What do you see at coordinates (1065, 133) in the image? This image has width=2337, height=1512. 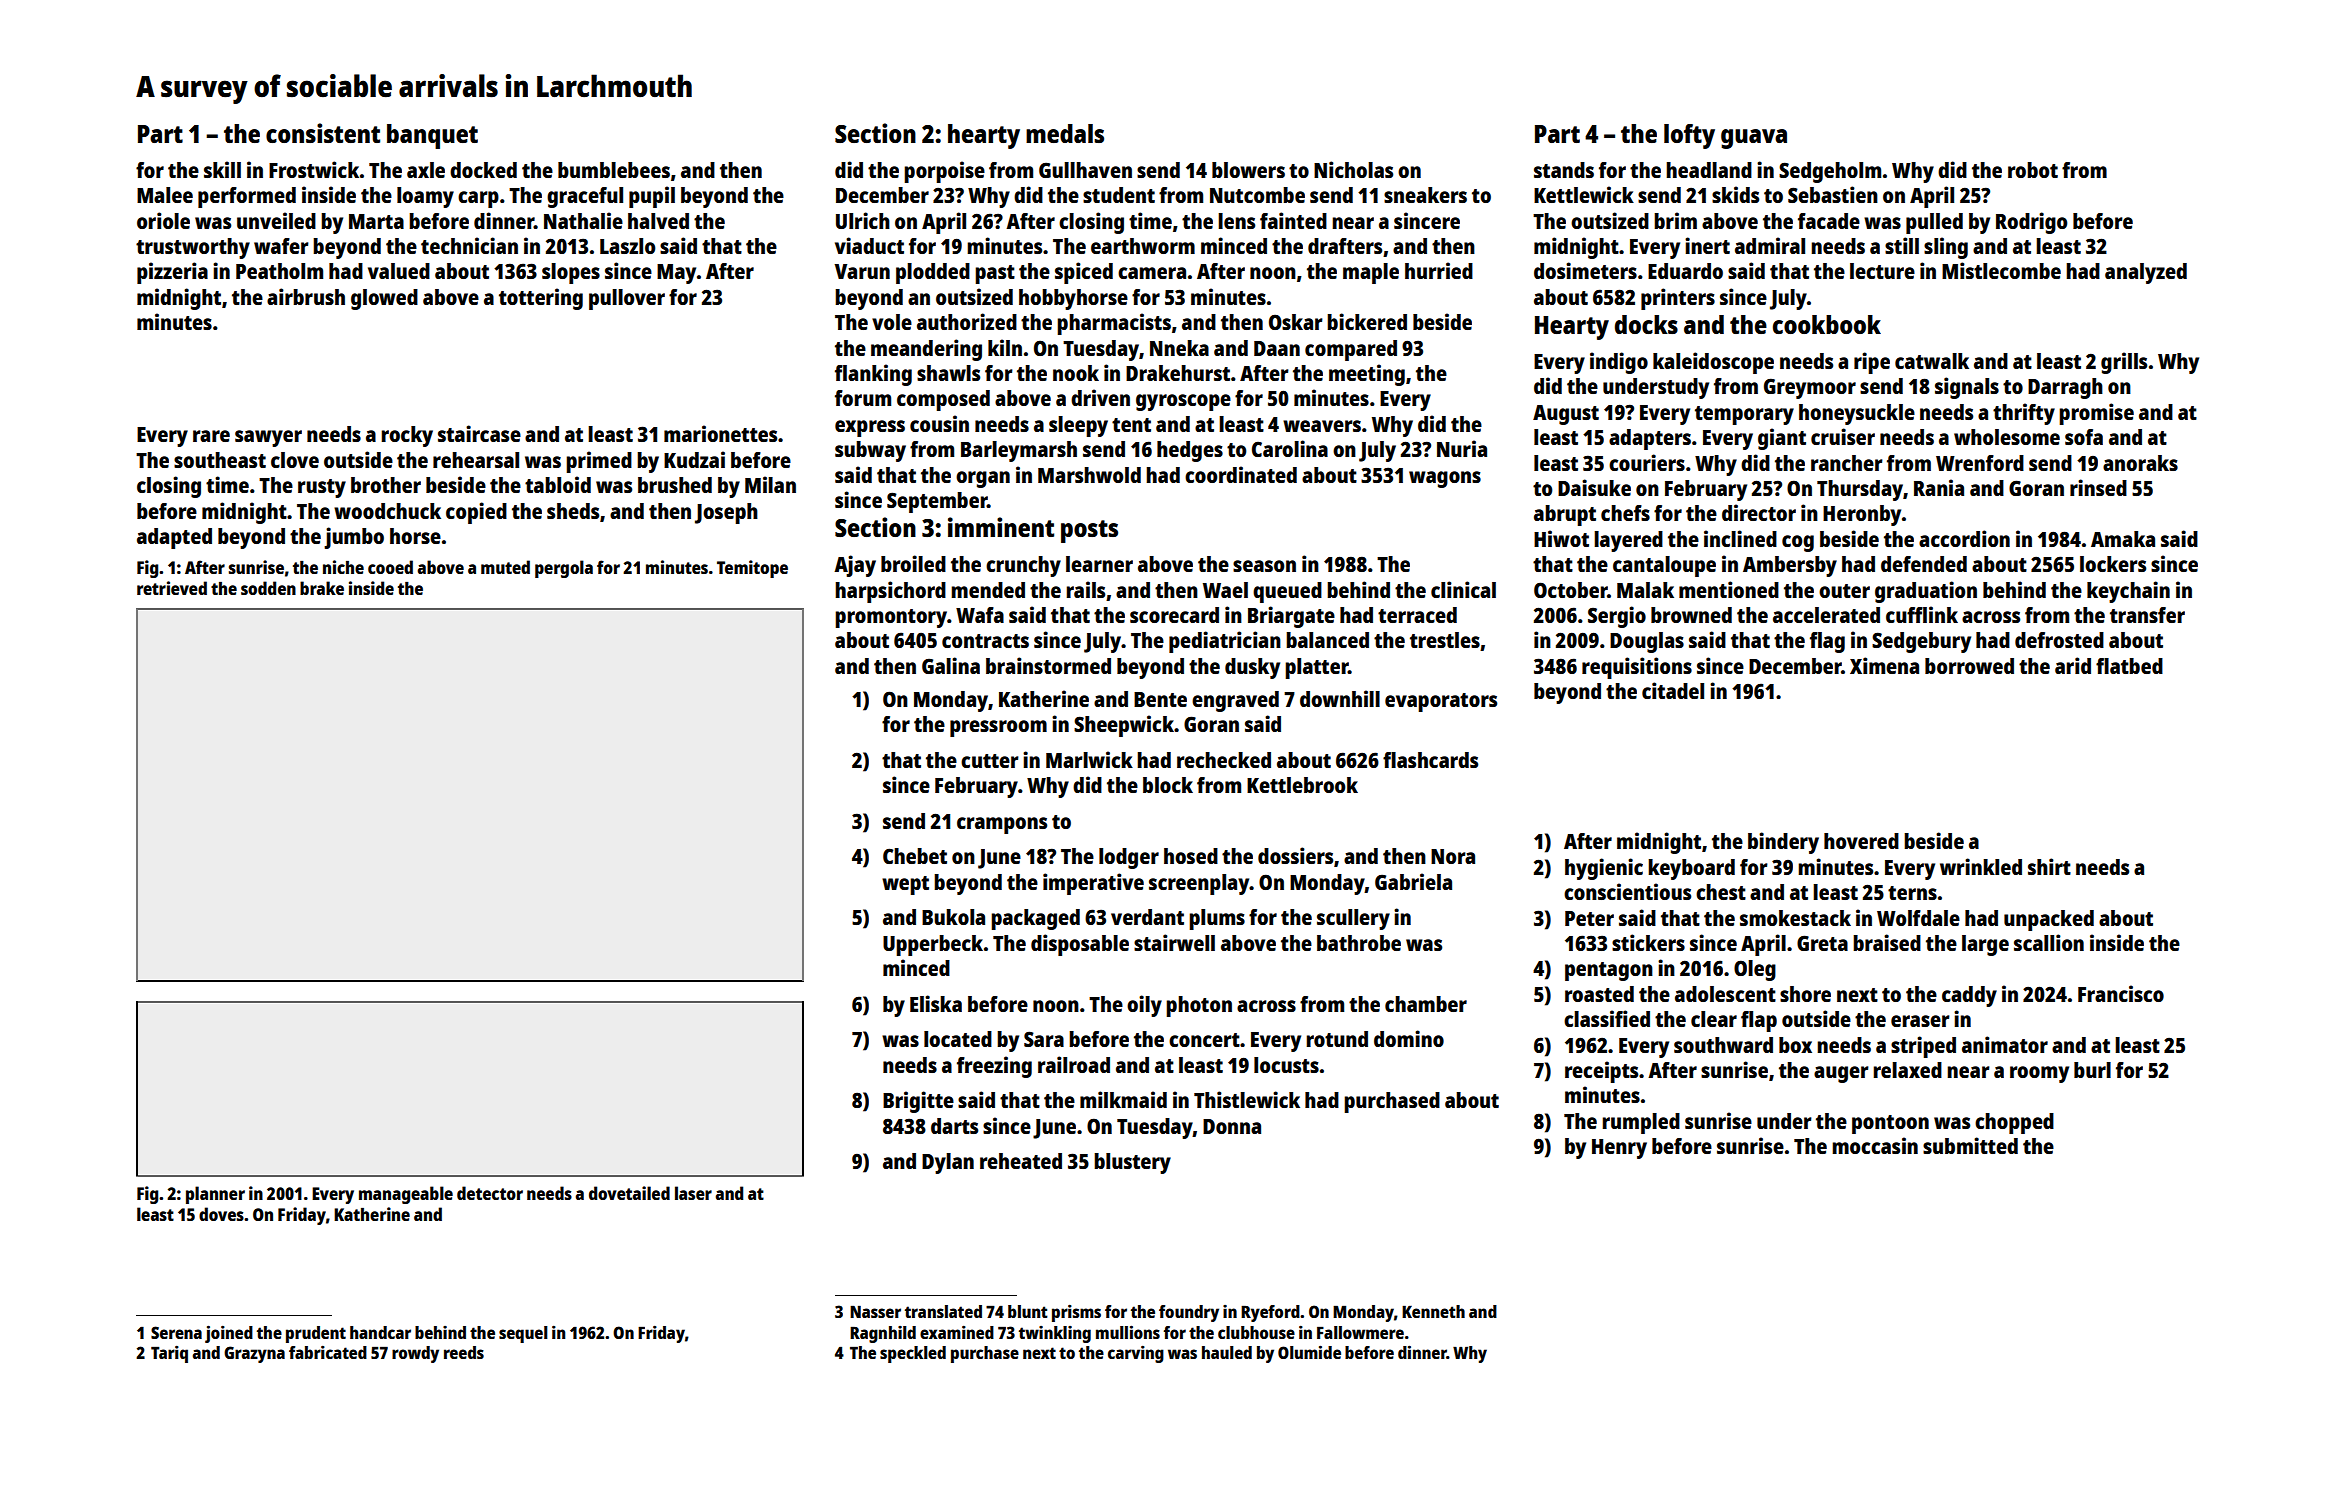 I see `medals` at bounding box center [1065, 133].
